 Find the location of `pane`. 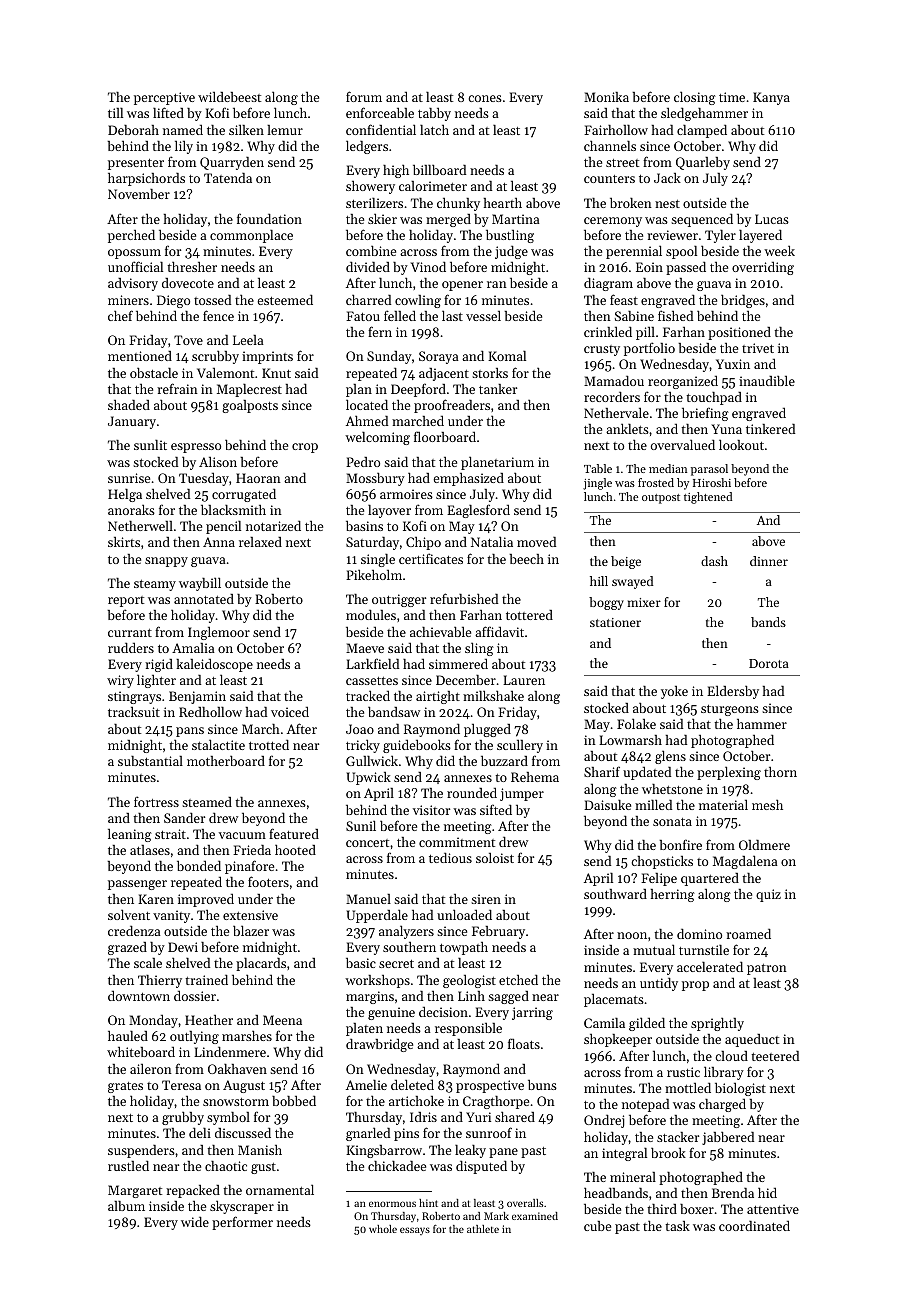

pane is located at coordinates (503, 1153).
